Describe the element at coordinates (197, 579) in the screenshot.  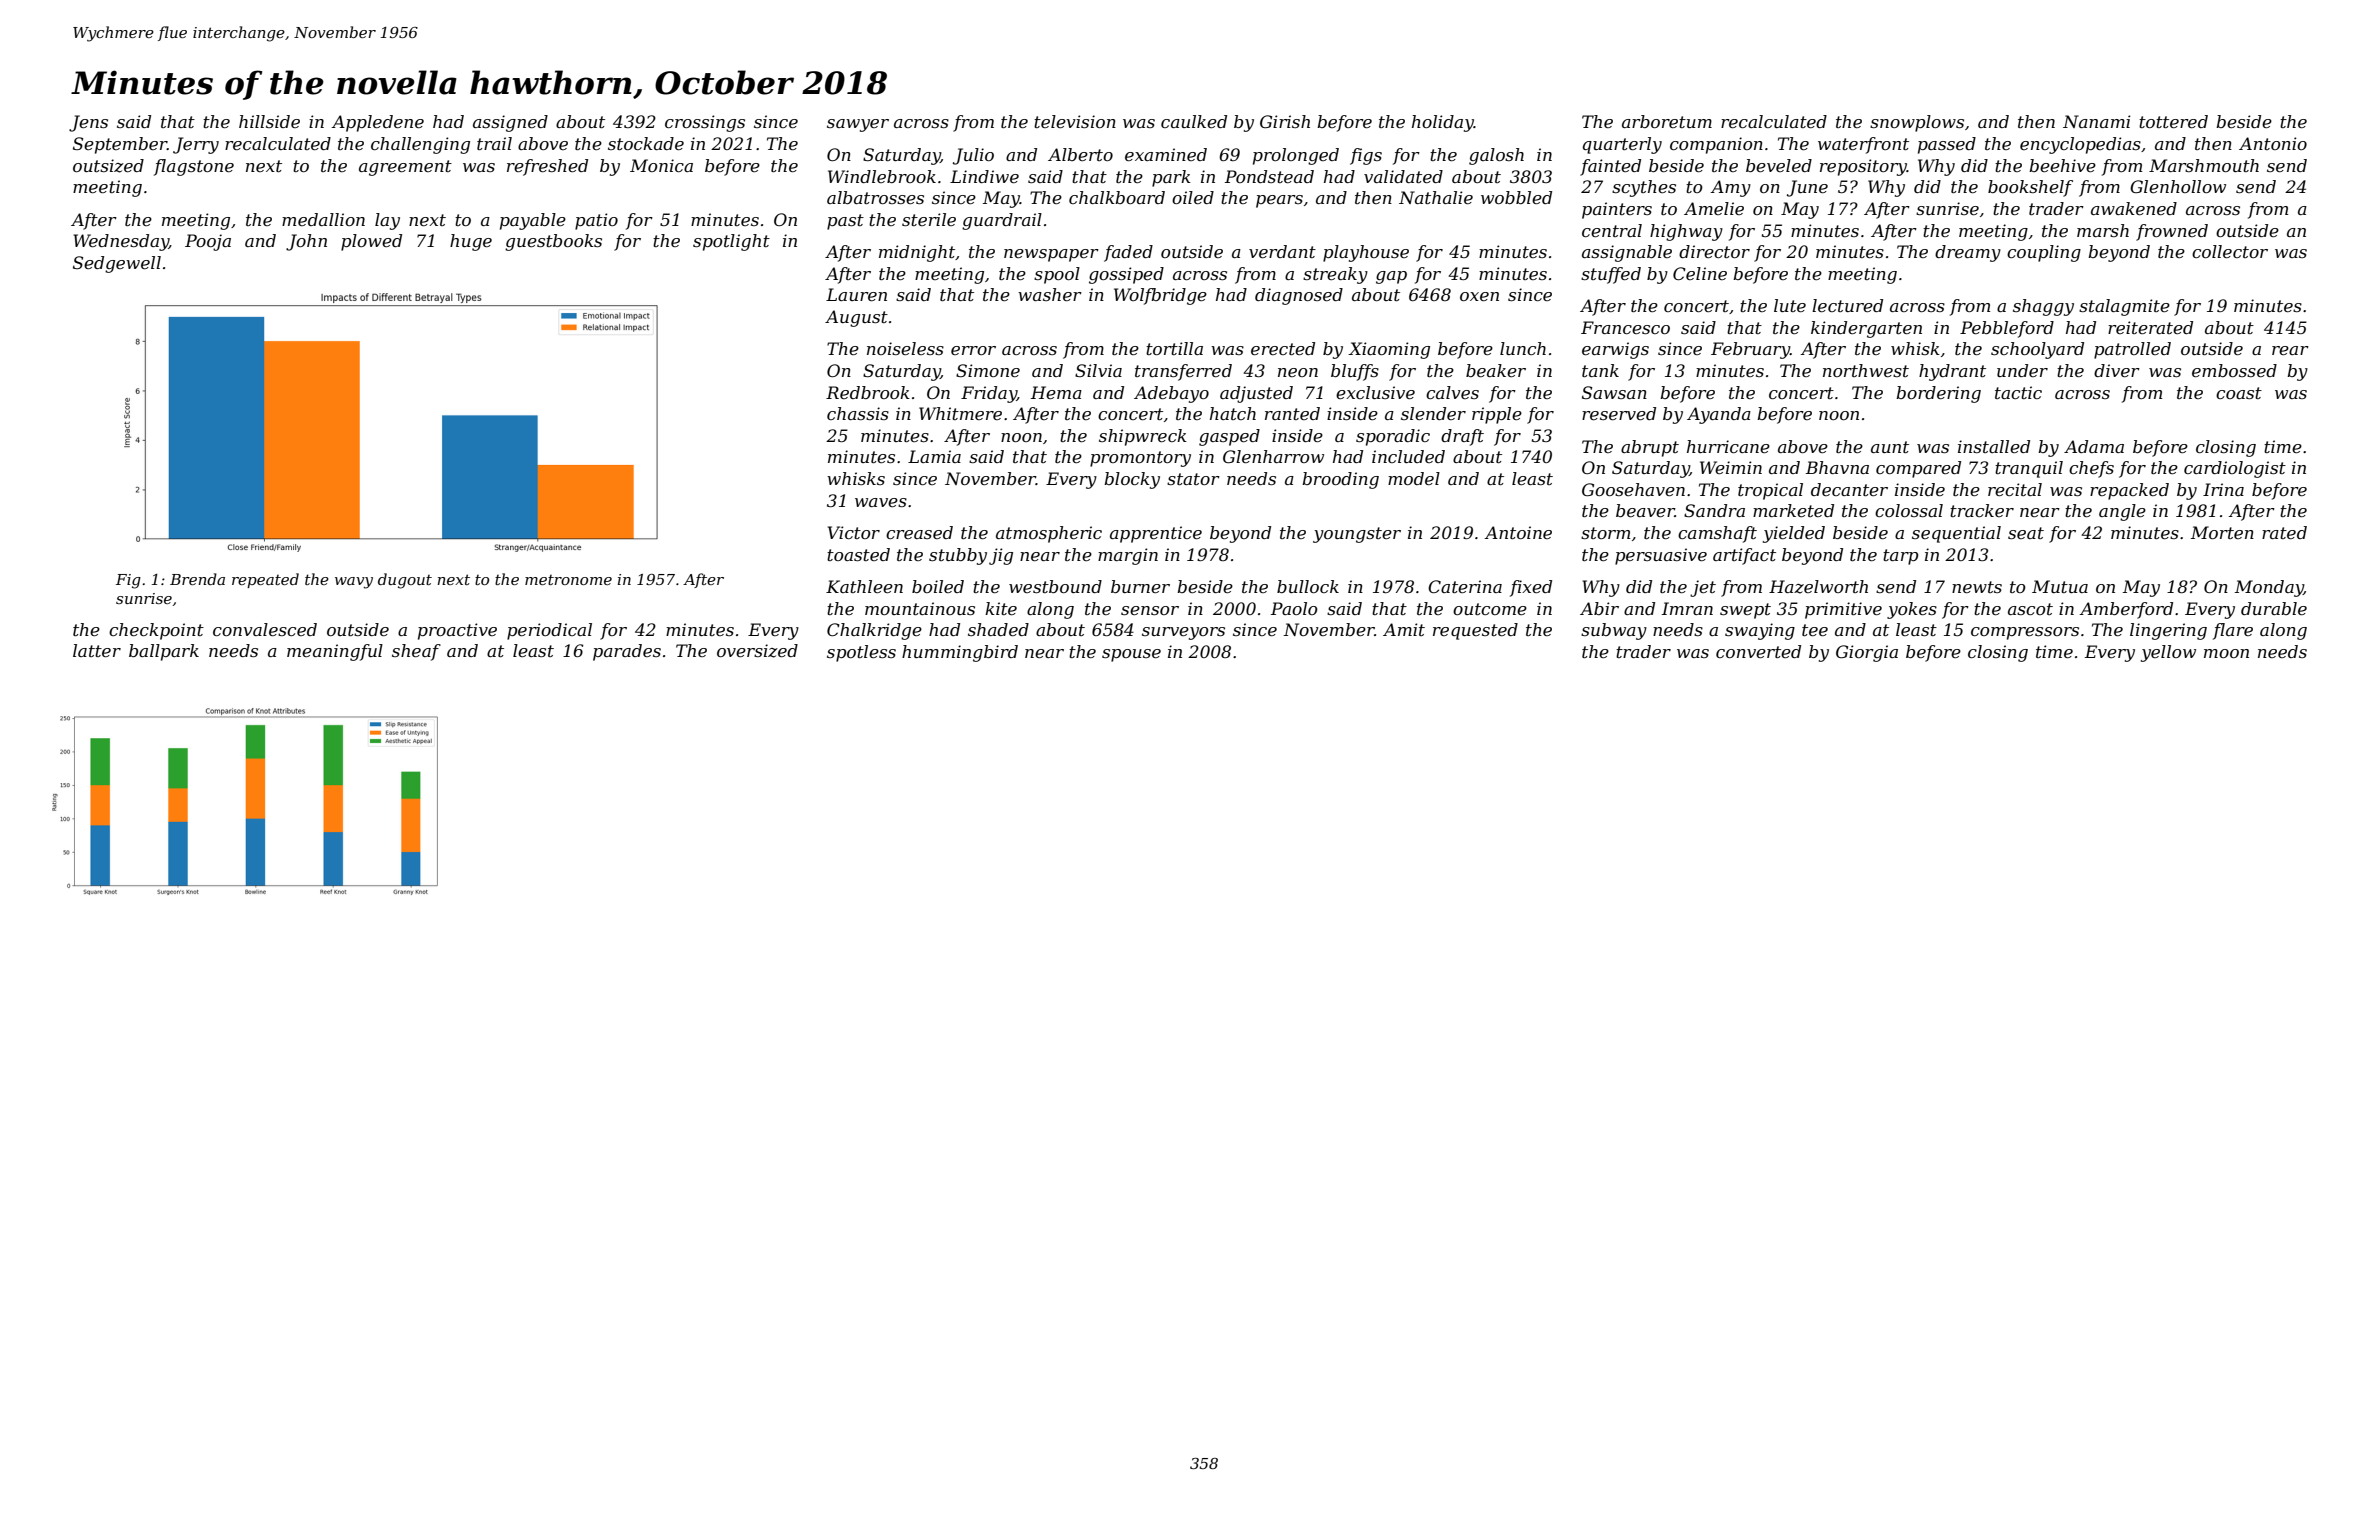
I see `Brenda` at that location.
